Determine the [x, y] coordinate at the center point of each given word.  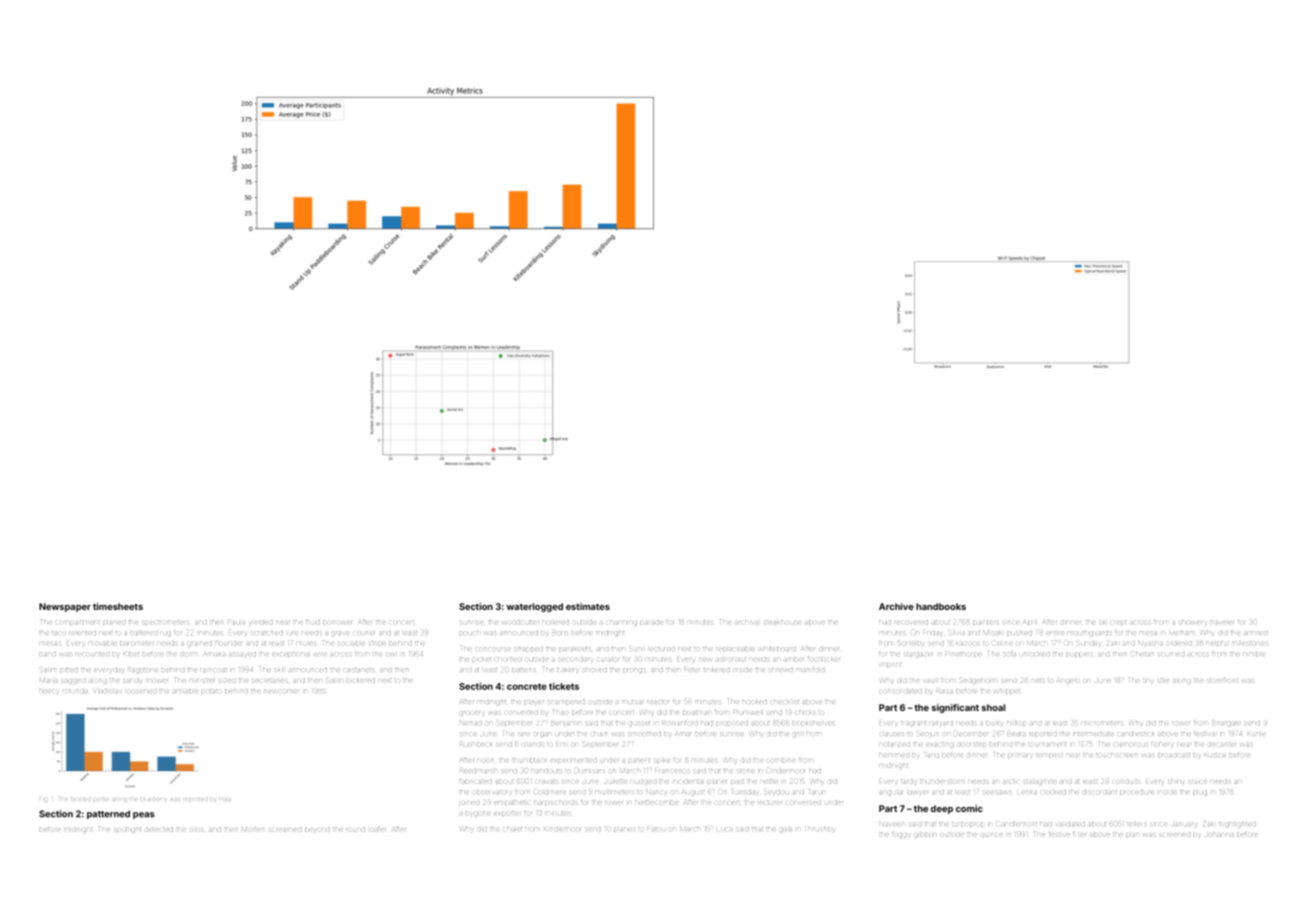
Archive [896, 606]
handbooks [941, 606]
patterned [108, 814]
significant [955, 708]
